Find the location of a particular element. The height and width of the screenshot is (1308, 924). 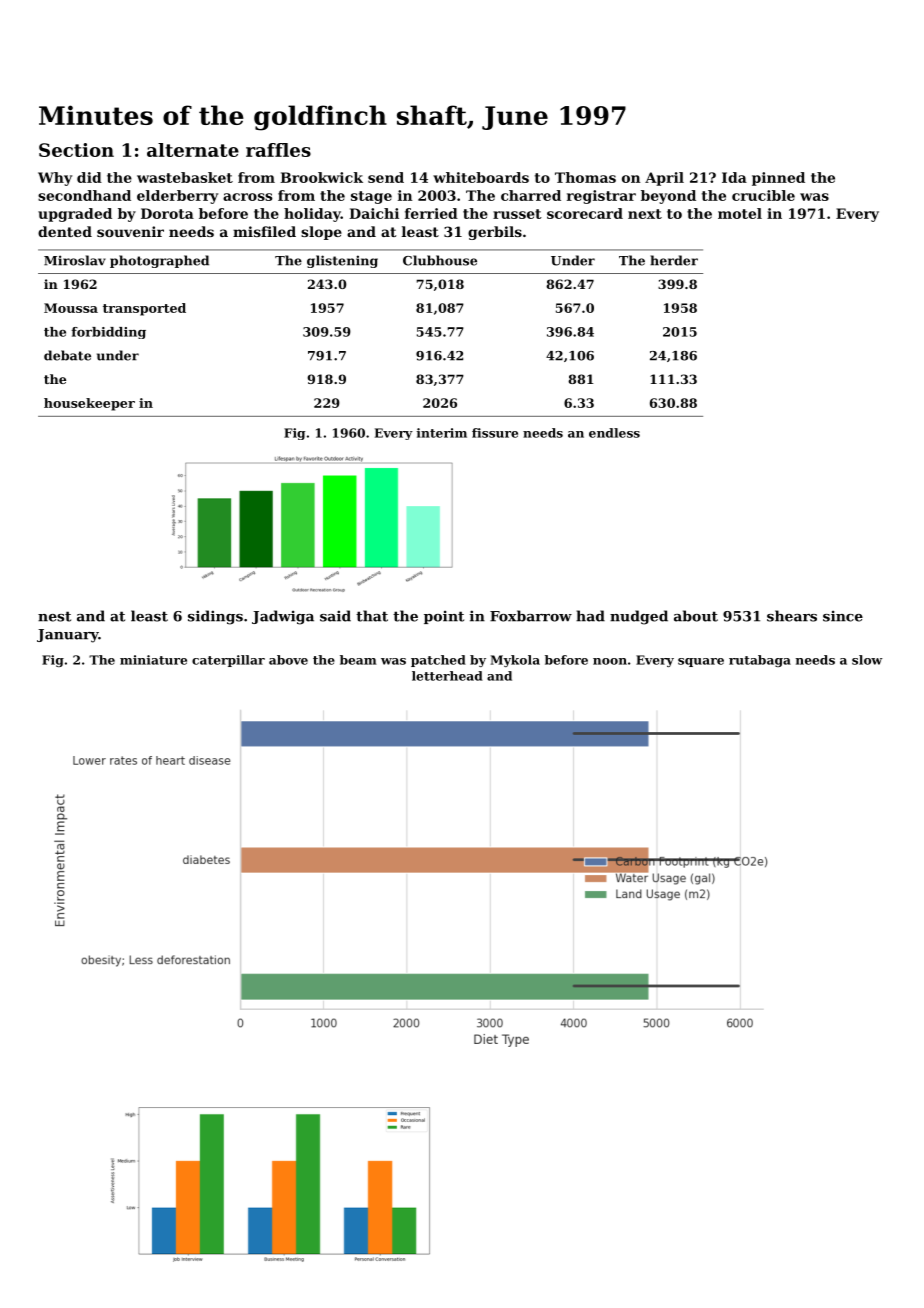

shears is located at coordinates (792, 616).
